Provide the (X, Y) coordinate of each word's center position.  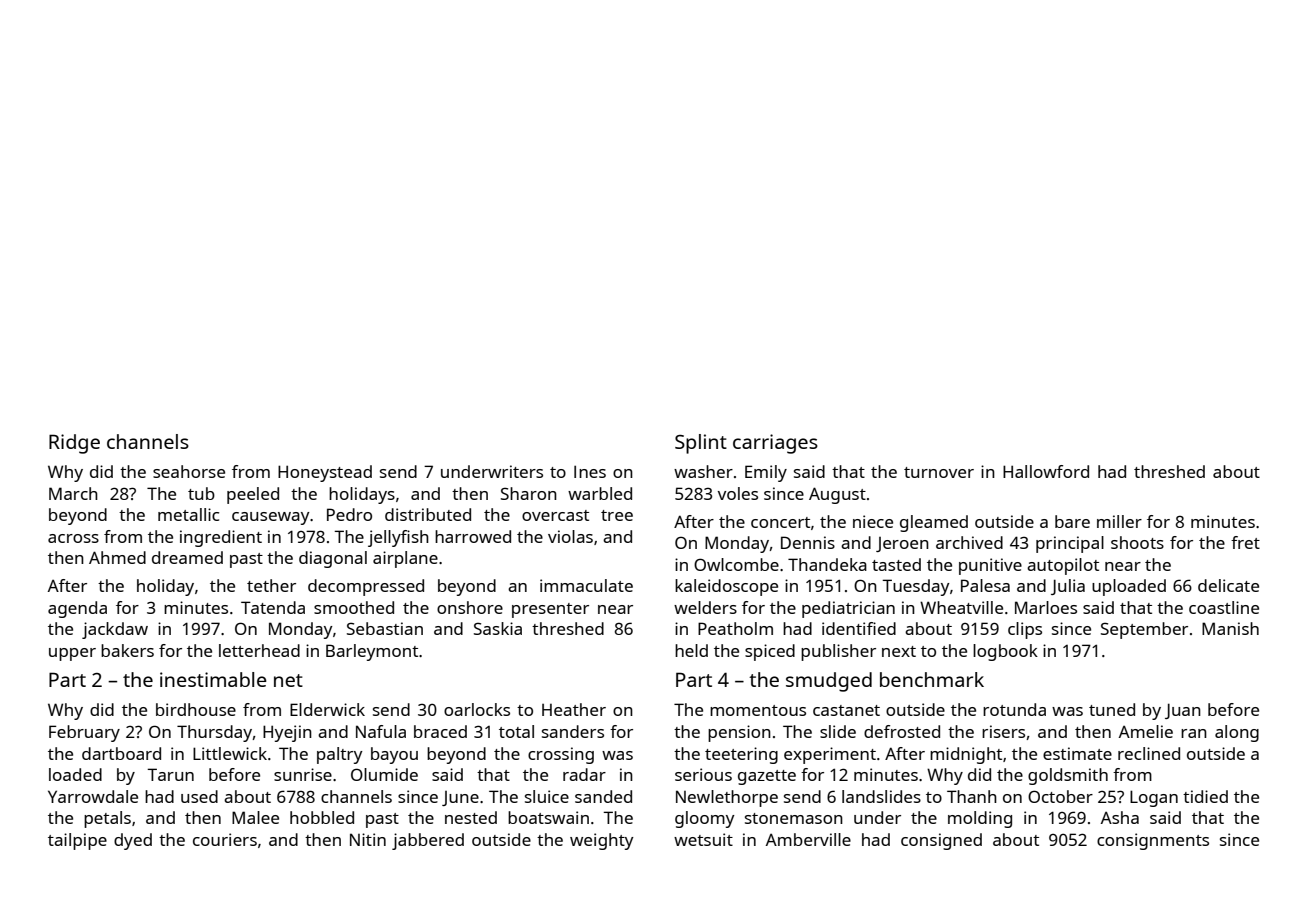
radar (584, 774)
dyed (133, 841)
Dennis (808, 542)
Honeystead (325, 473)
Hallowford (1046, 471)
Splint (701, 444)
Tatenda (273, 607)
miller (1119, 521)
